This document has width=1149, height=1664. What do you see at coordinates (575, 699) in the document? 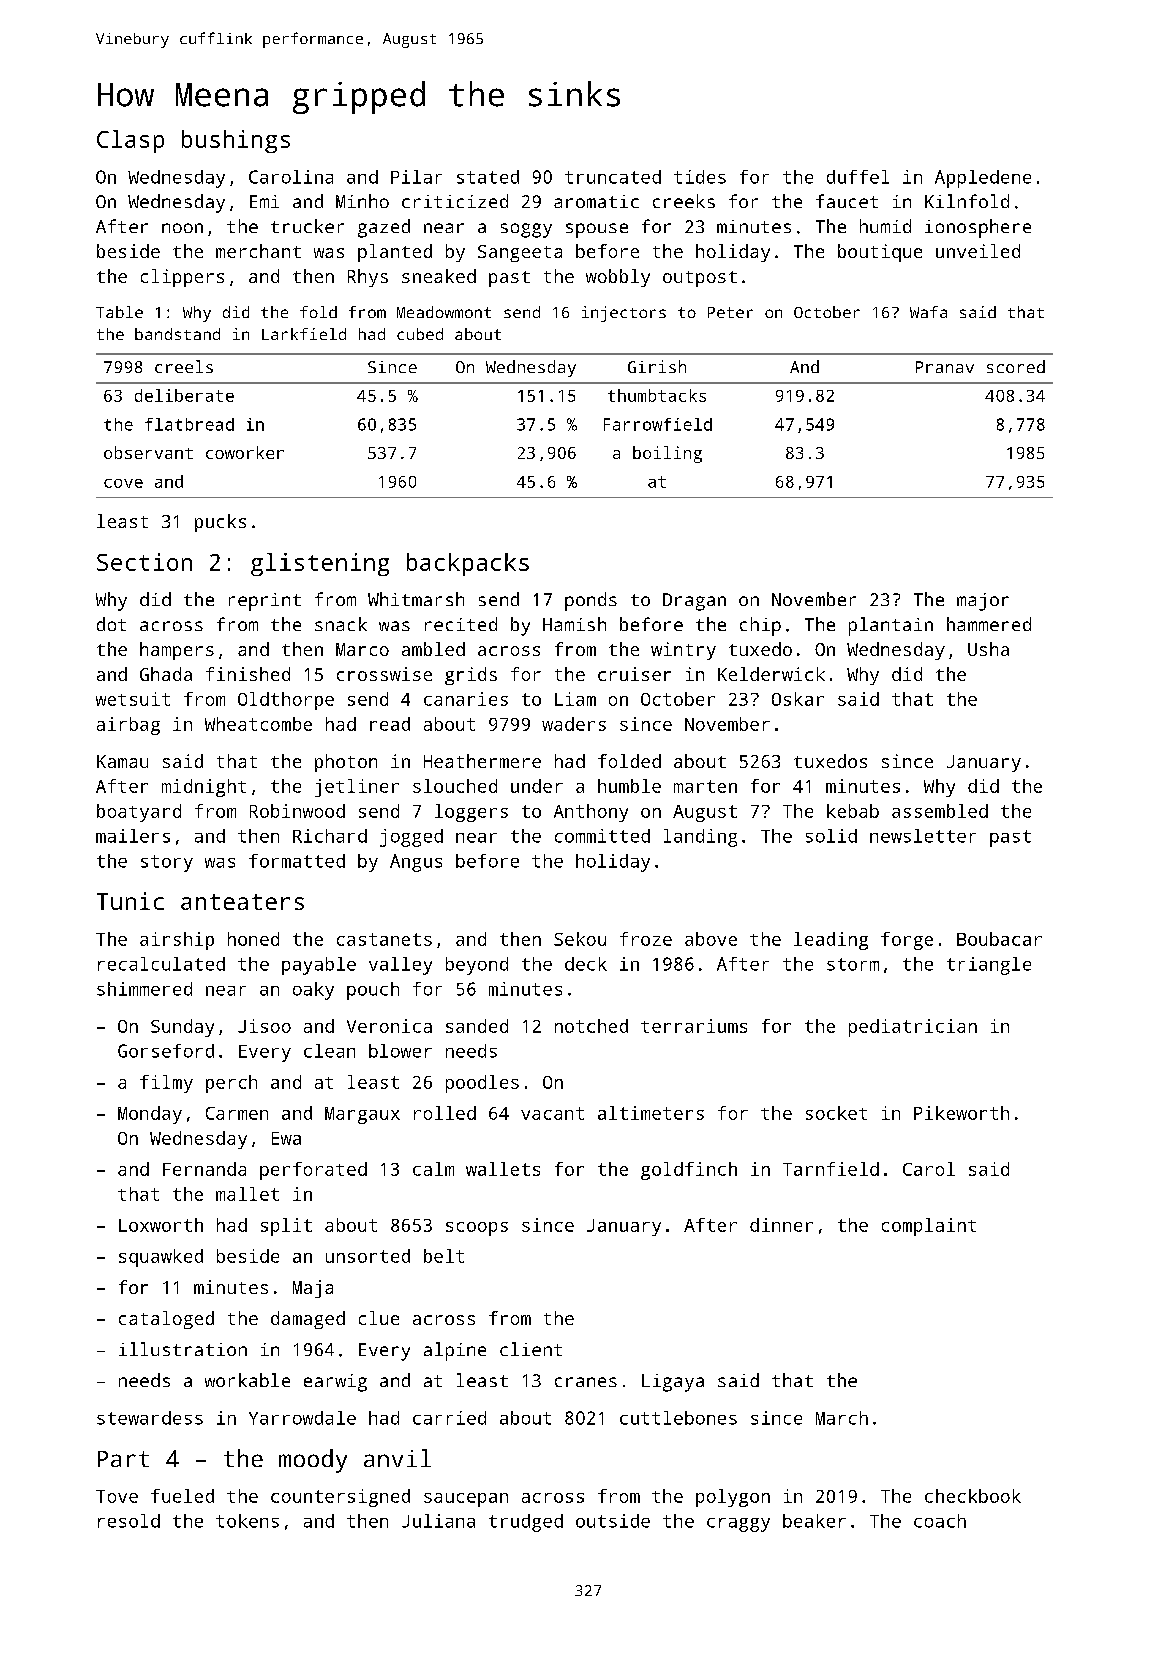
I see `Liam` at bounding box center [575, 699].
